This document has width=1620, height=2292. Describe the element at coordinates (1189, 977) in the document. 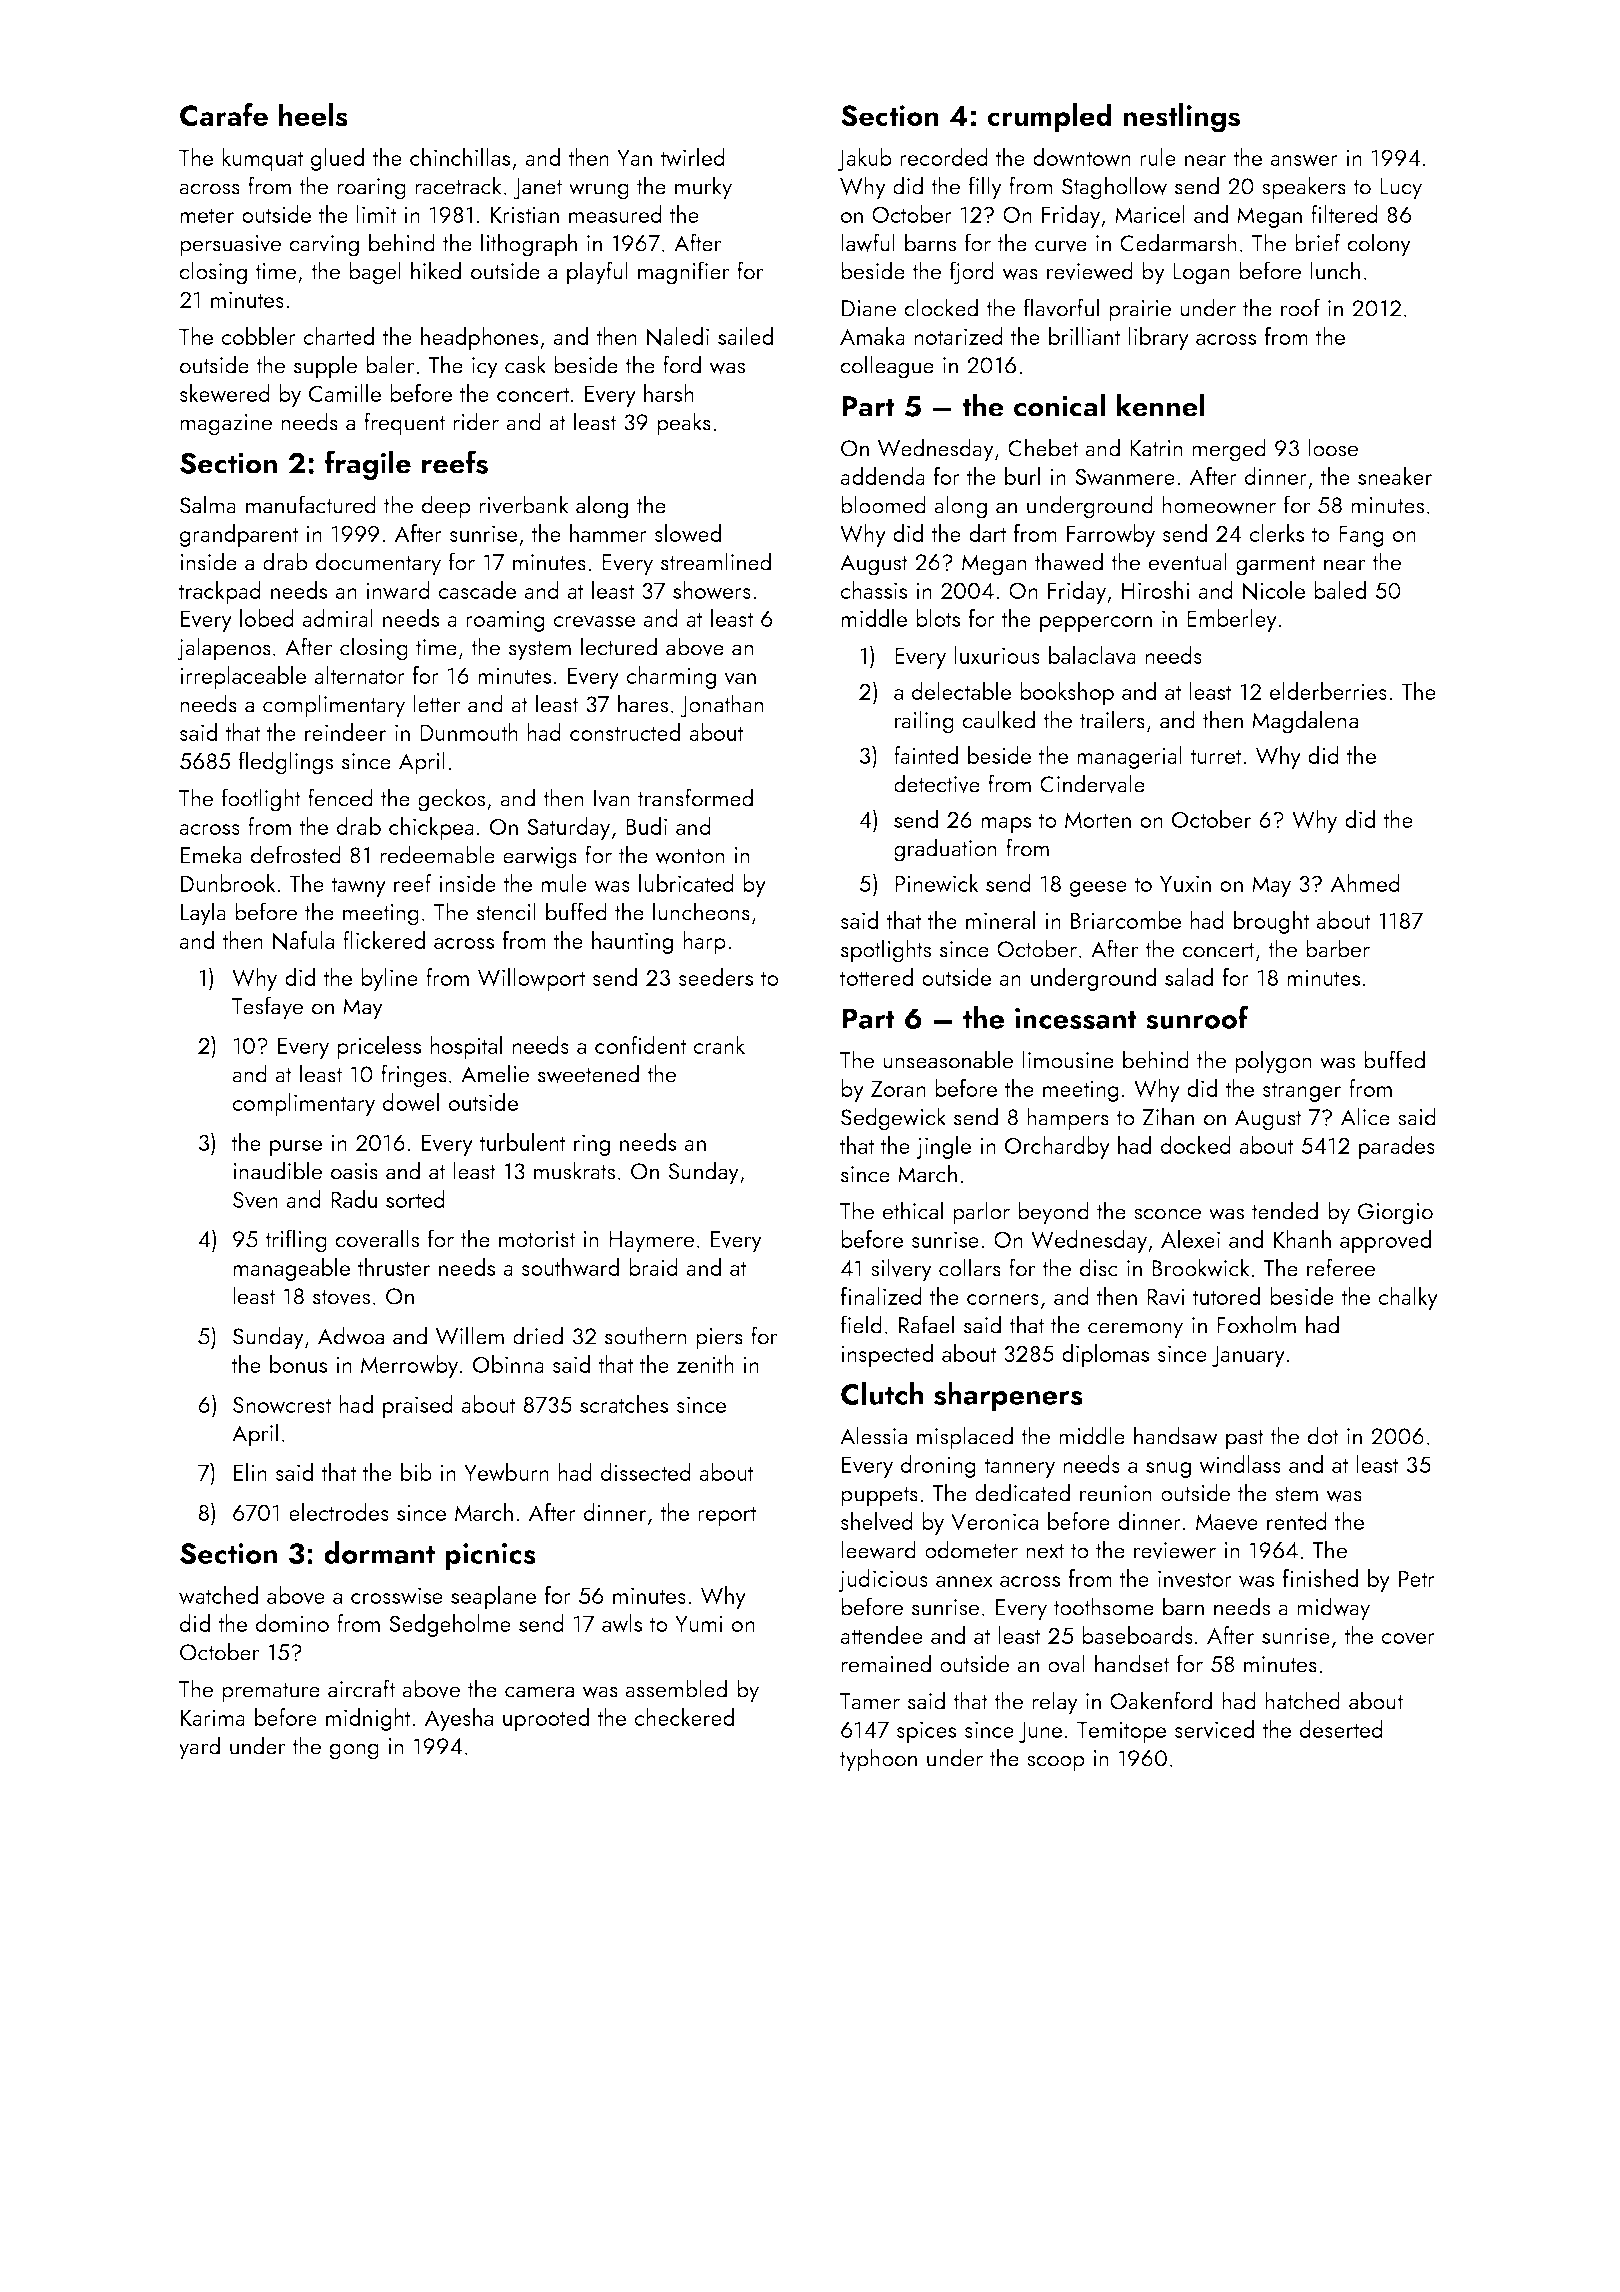

I see `salad` at that location.
